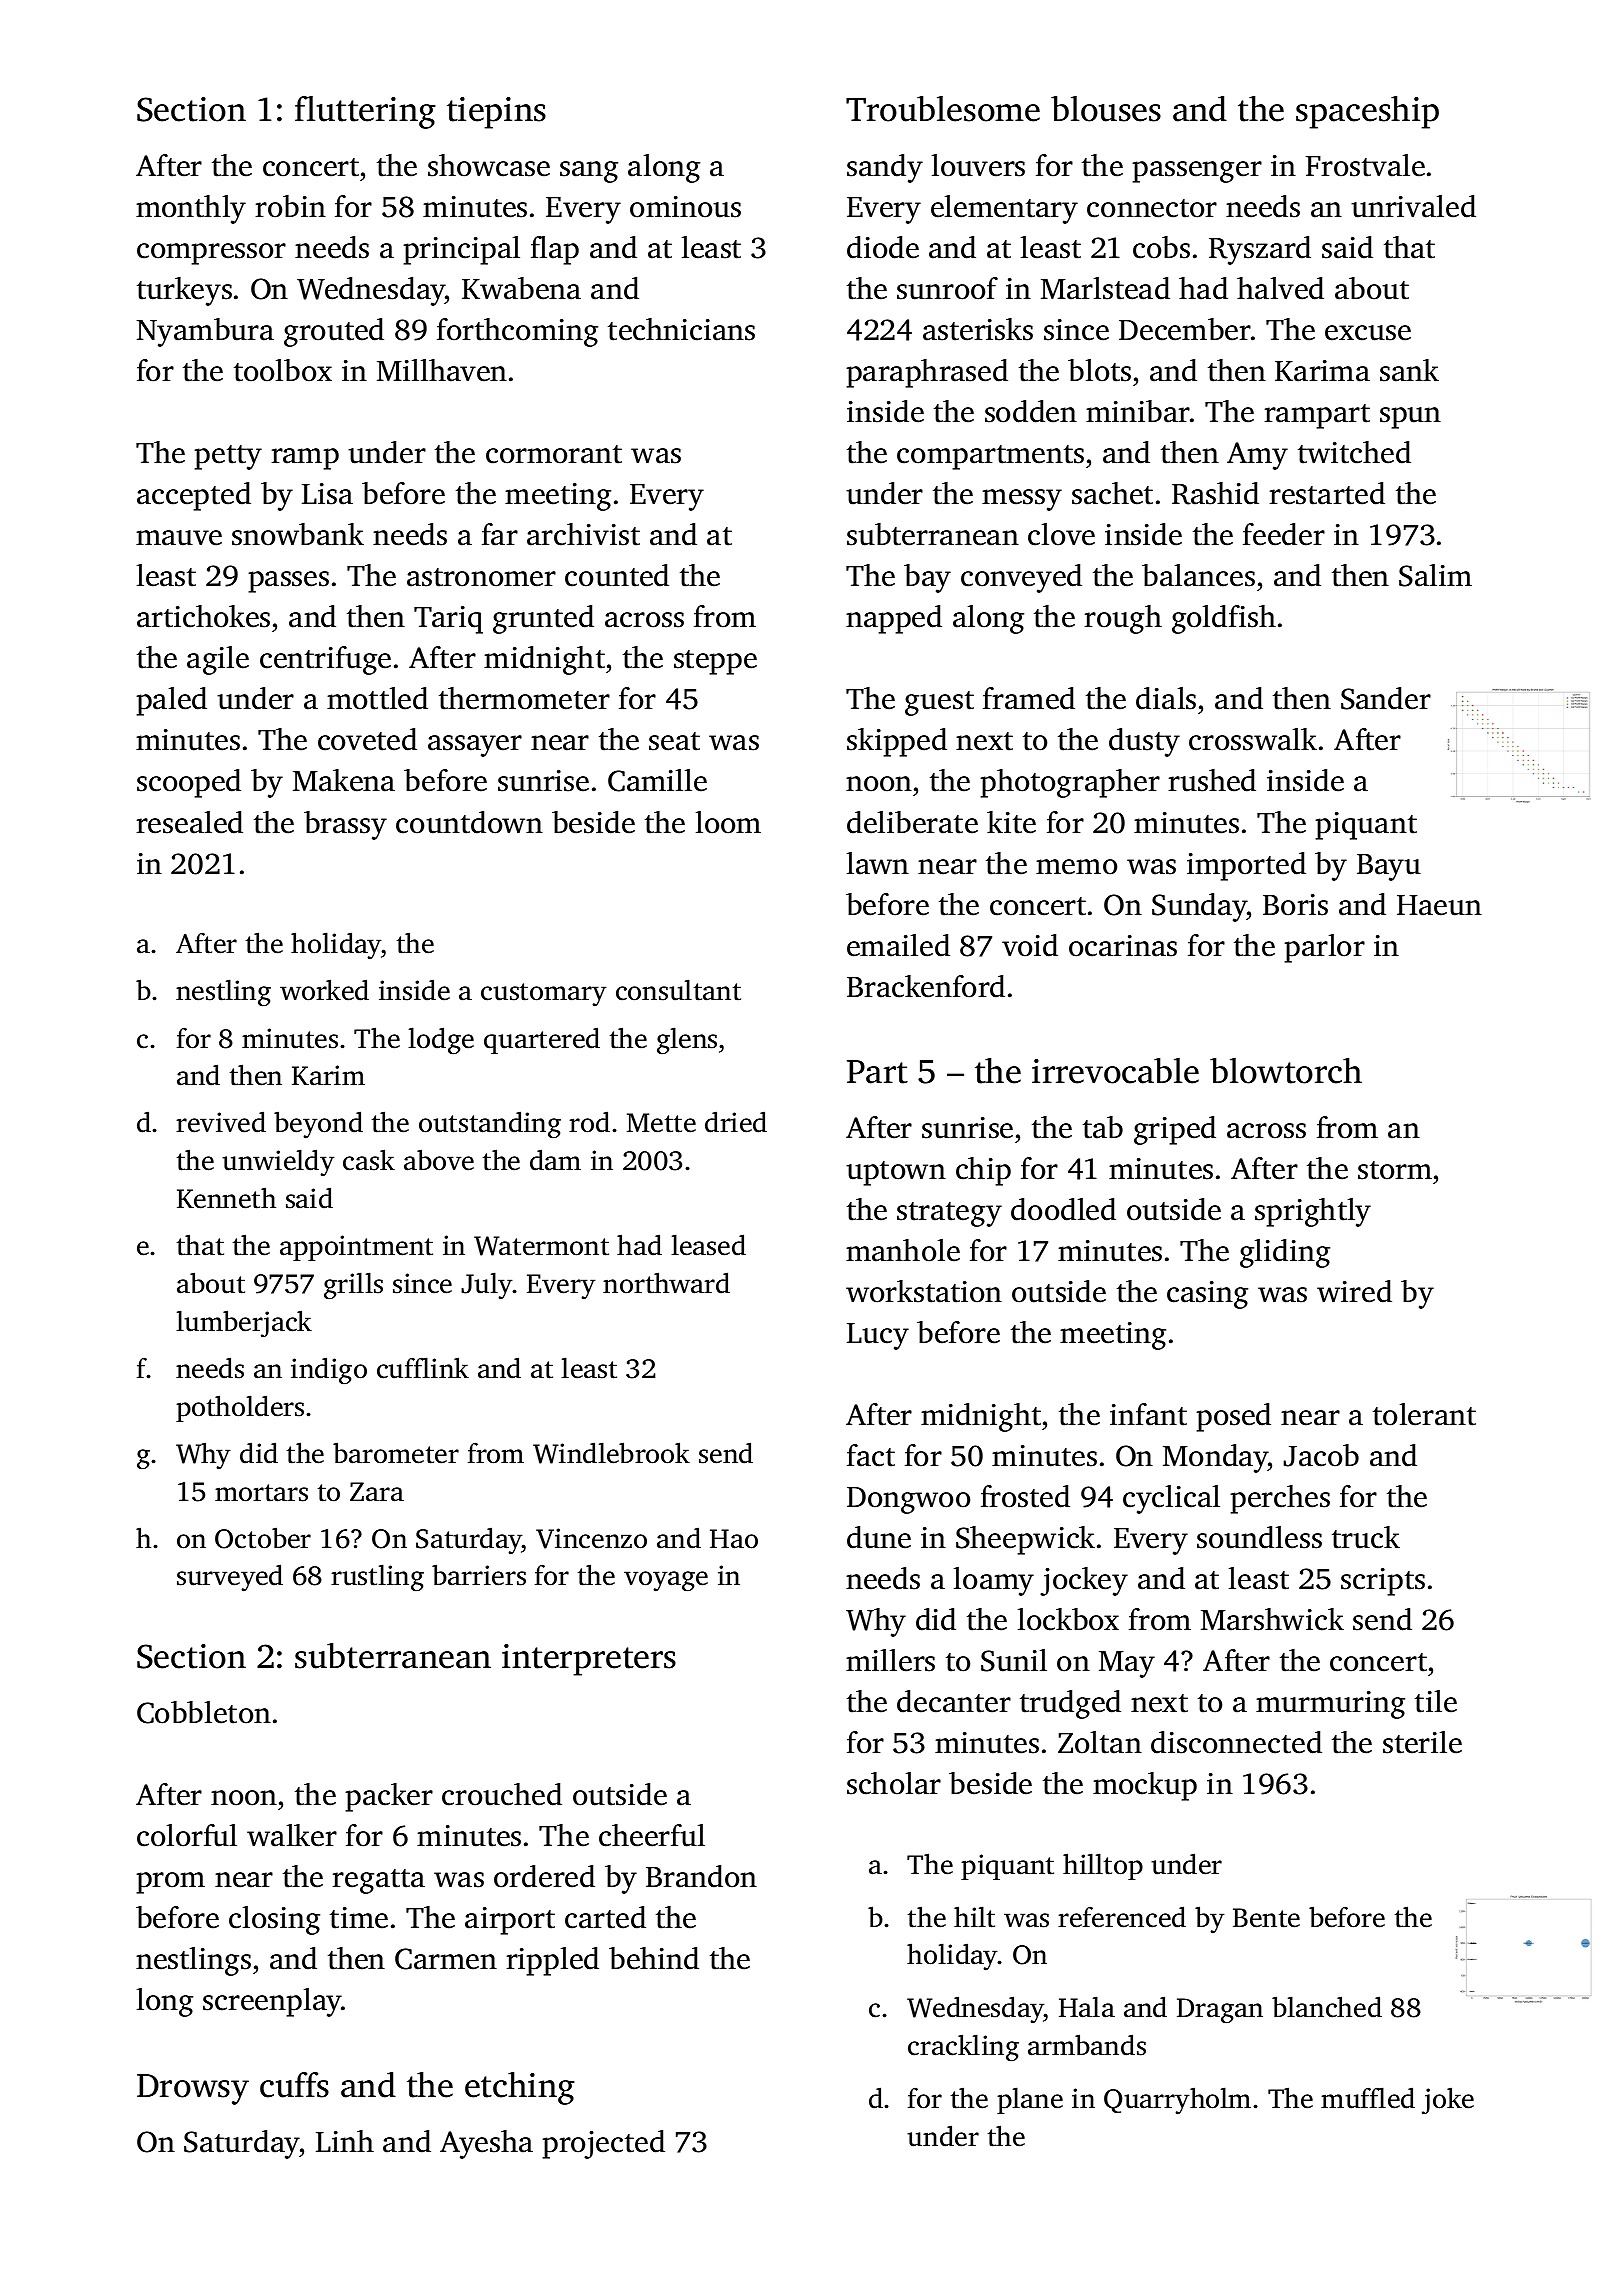  What do you see at coordinates (1367, 112) in the screenshot?
I see `spaceship` at bounding box center [1367, 112].
